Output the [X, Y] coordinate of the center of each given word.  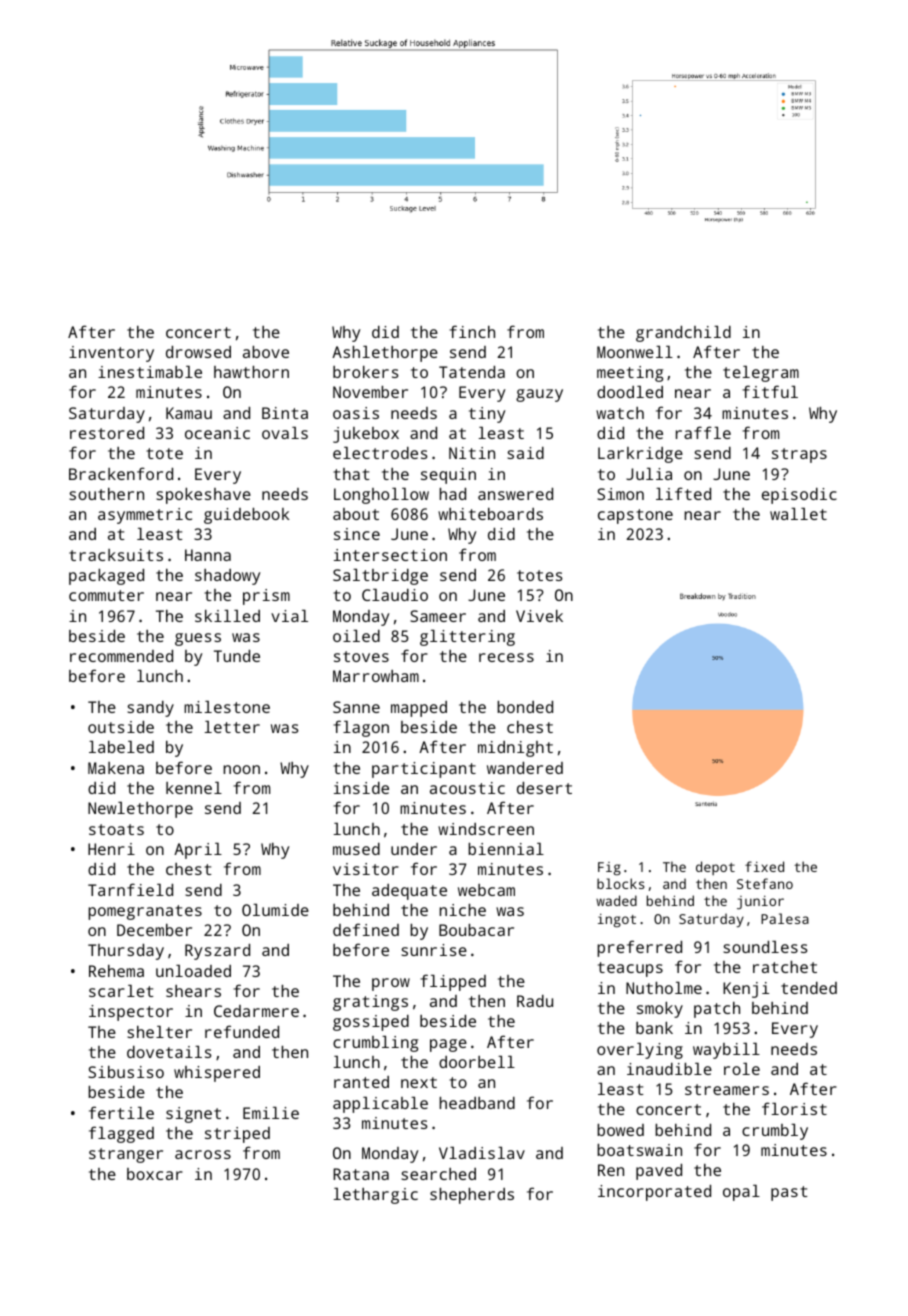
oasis [356, 413]
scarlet [121, 991]
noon [241, 769]
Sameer [438, 616]
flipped [453, 982]
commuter [106, 595]
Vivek [539, 616]
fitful [770, 391]
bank [654, 1028]
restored [107, 433]
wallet [798, 514]
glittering [467, 638]
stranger [126, 1155]
